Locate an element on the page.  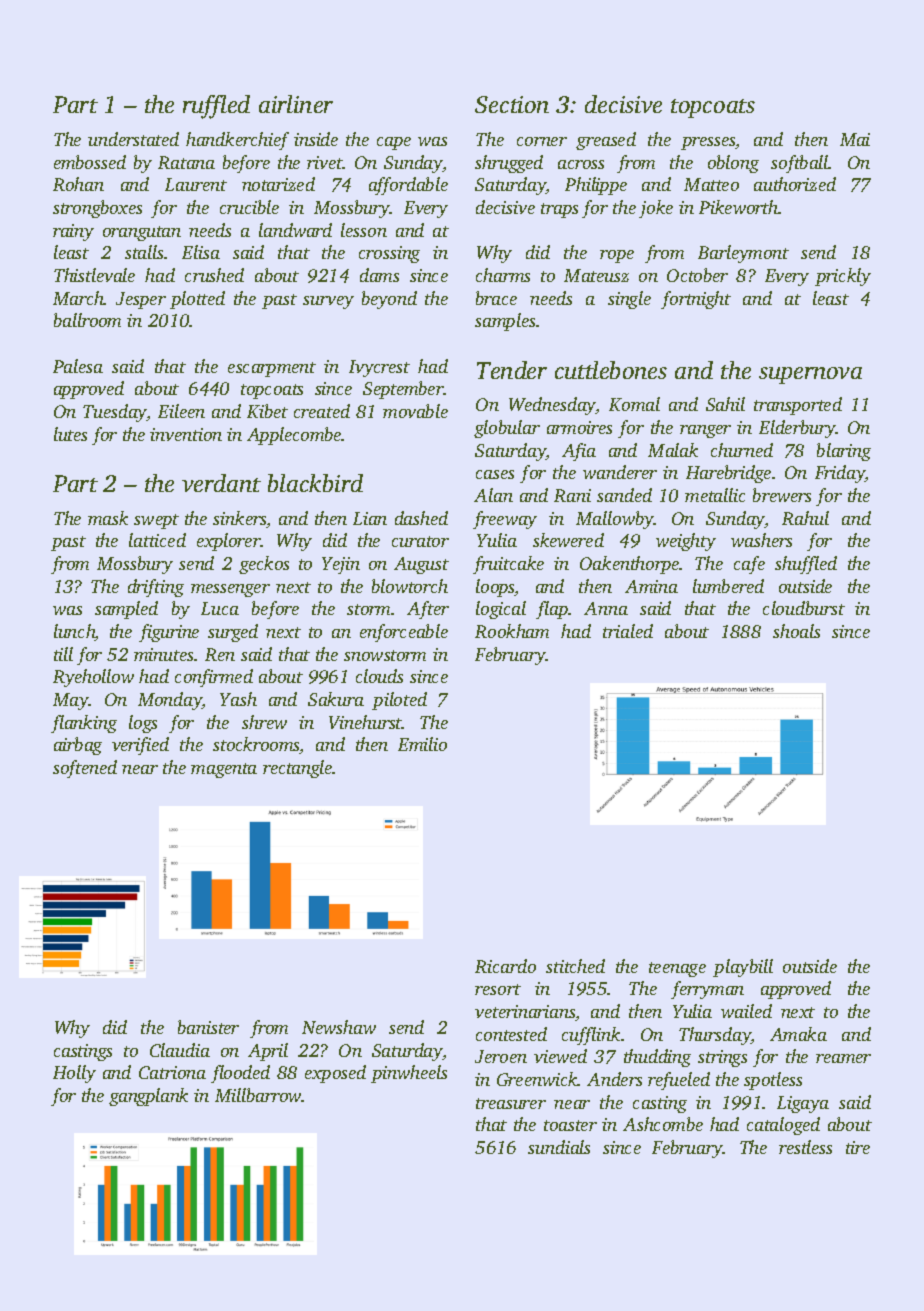
Emilio is located at coordinates (422, 744).
